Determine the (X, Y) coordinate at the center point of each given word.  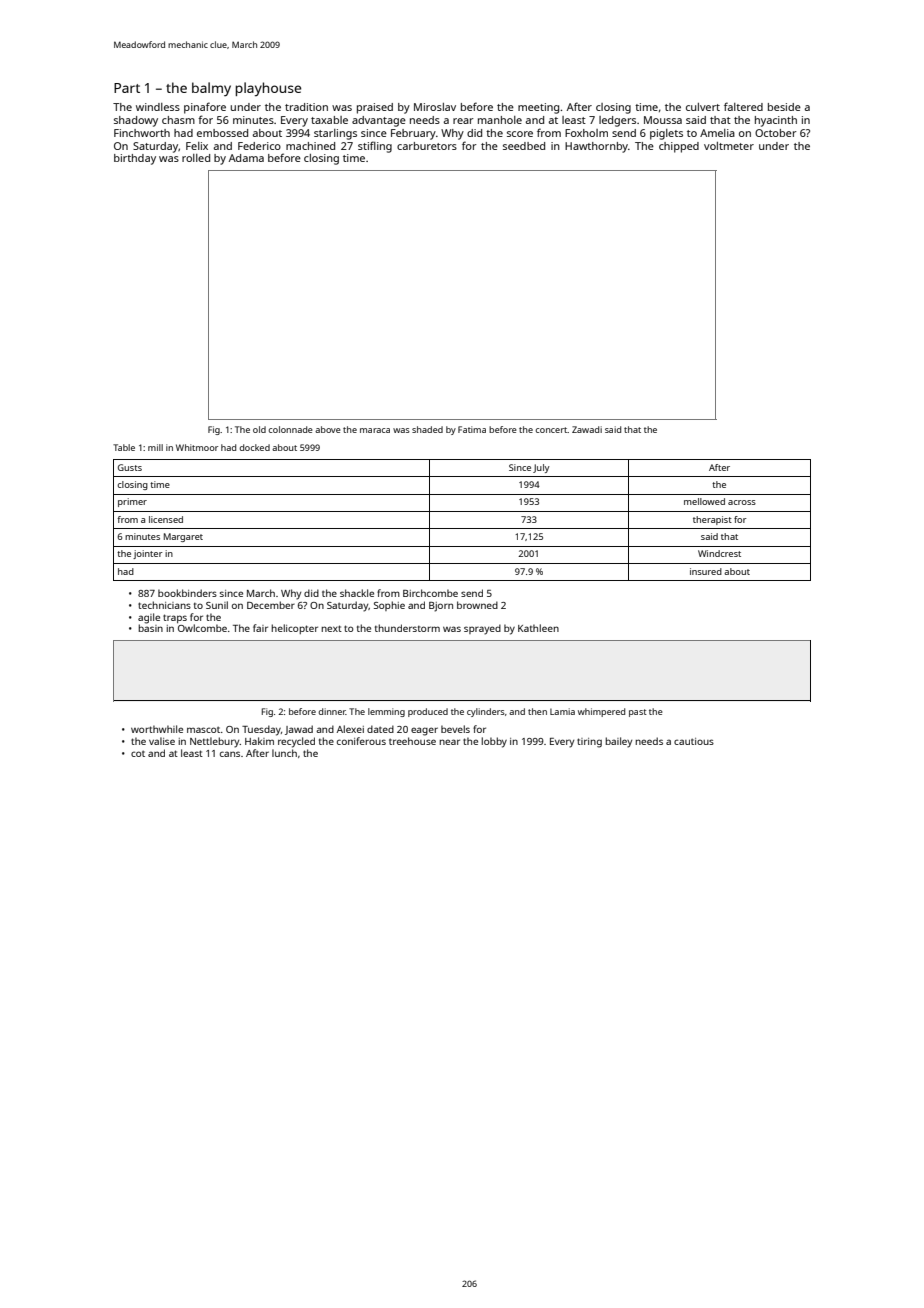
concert (552, 430)
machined (310, 146)
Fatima (472, 429)
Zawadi (587, 429)
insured (706, 571)
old (259, 429)
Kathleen (538, 628)
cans (230, 754)
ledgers (617, 121)
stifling (375, 147)
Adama (246, 158)
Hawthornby (596, 147)
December (271, 605)
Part (127, 88)
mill (155, 447)
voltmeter (729, 146)
